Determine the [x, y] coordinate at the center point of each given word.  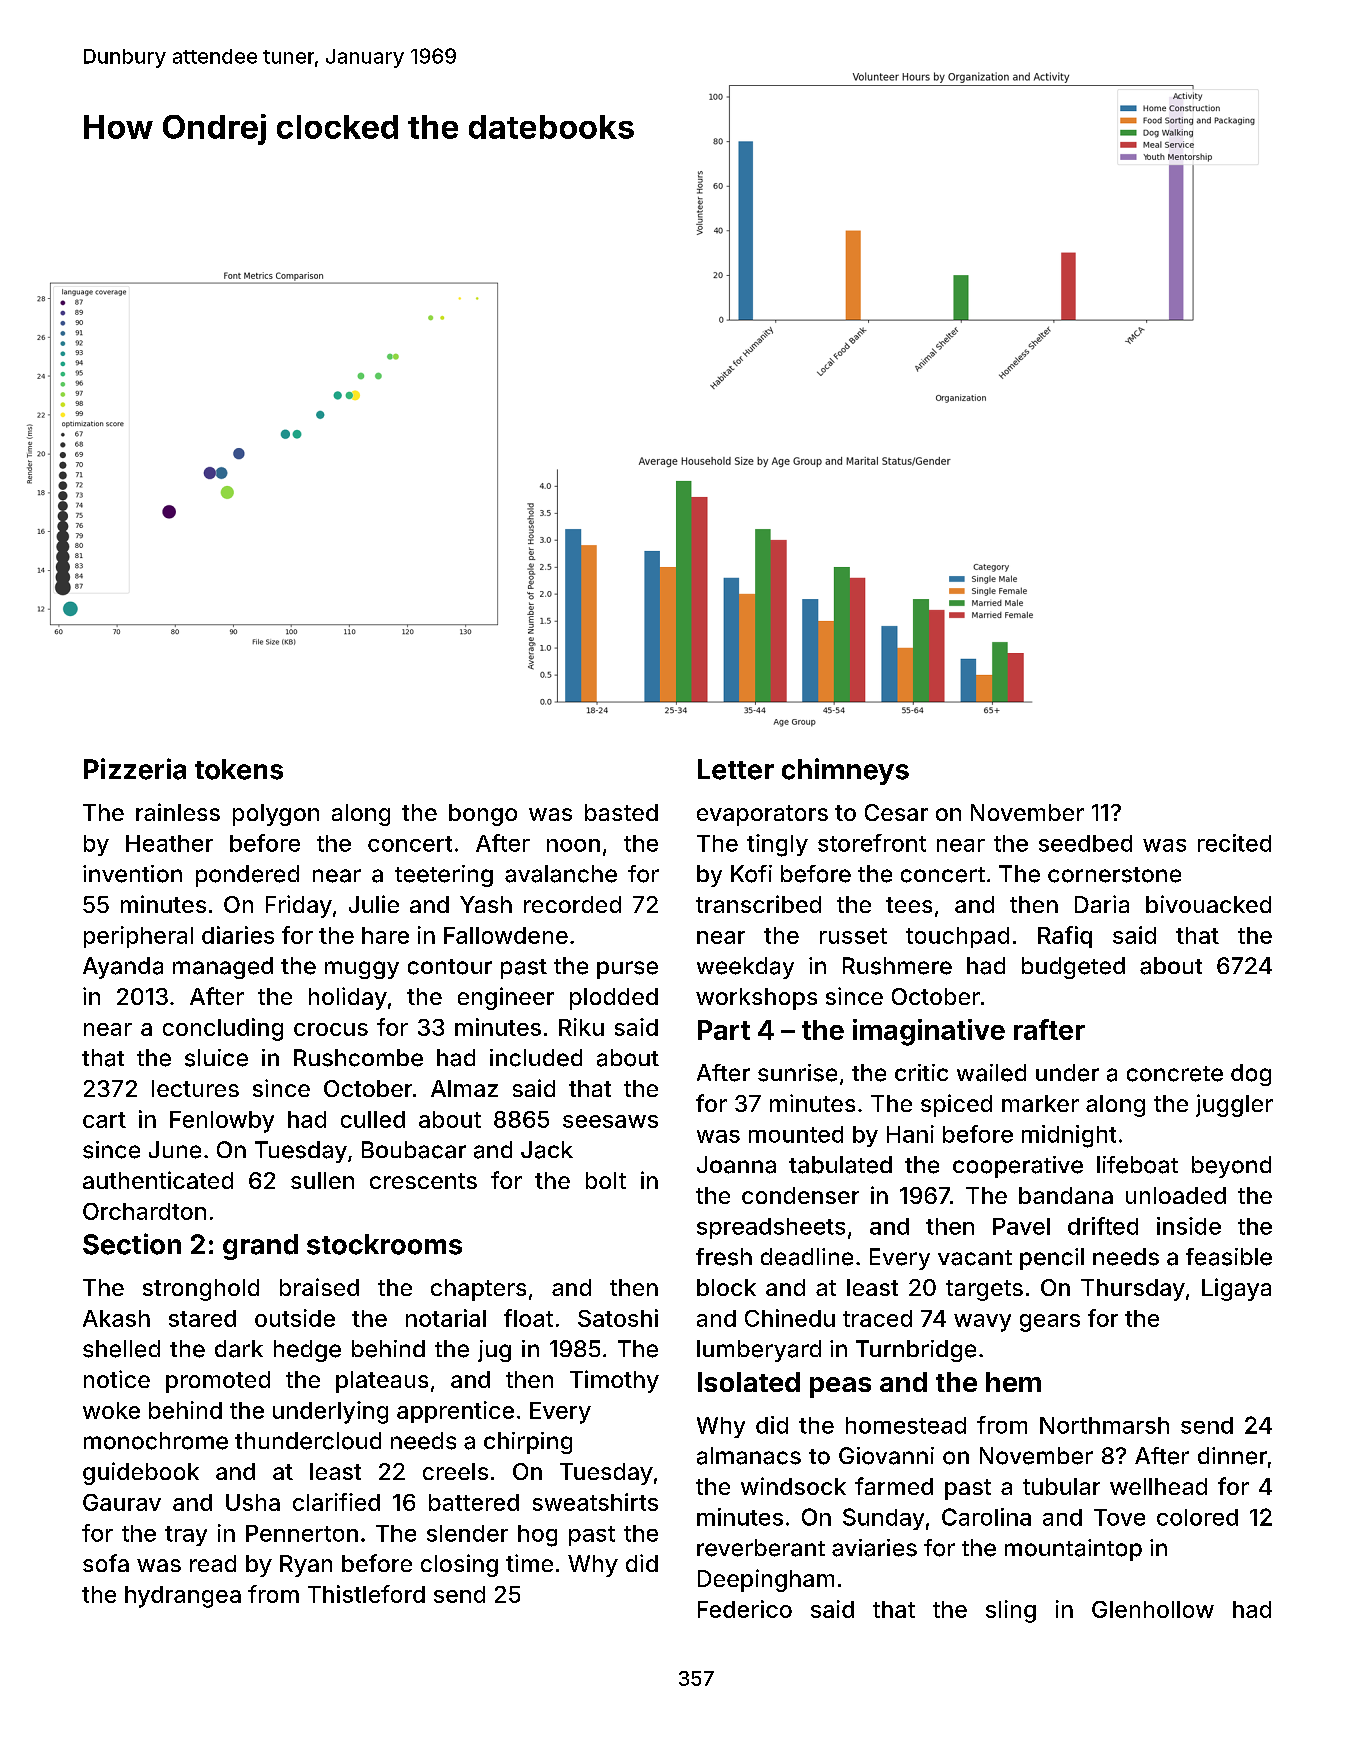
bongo [483, 815]
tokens [239, 769]
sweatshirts [595, 1502]
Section [132, 1244]
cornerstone [1114, 875]
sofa [106, 1563]
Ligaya [1236, 1289]
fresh [724, 1257]
